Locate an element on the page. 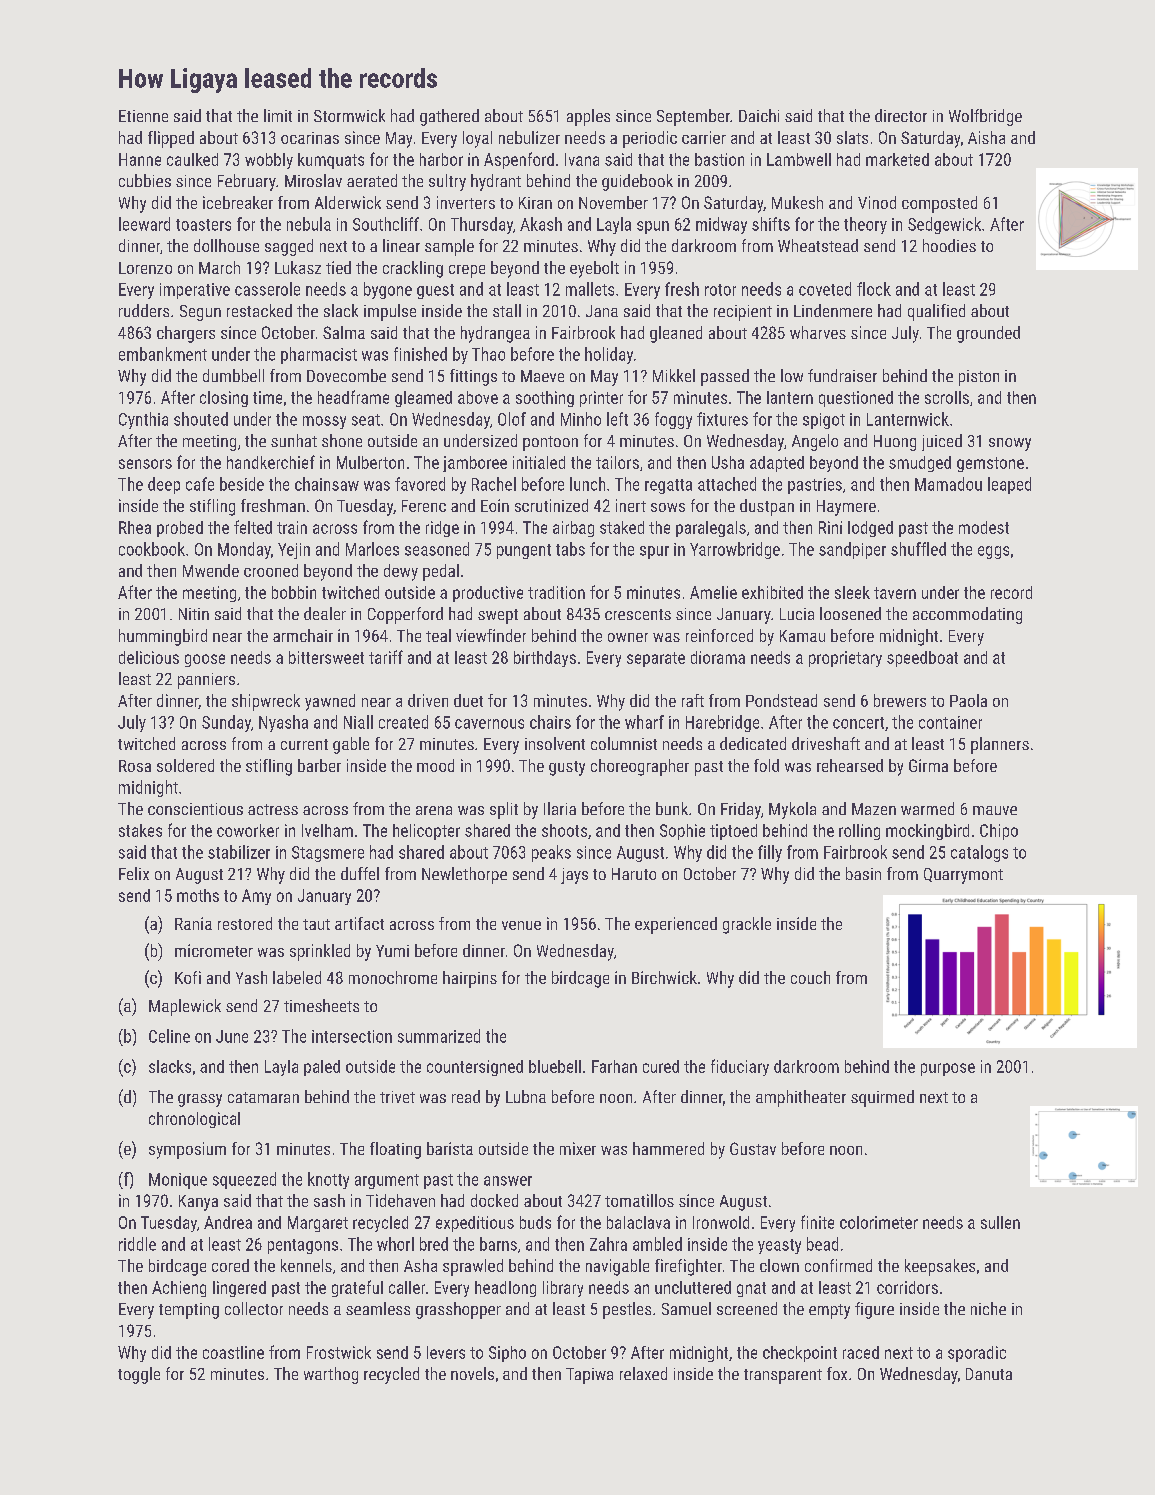 This image has height=1495, width=1155. aerated is located at coordinates (372, 180).
